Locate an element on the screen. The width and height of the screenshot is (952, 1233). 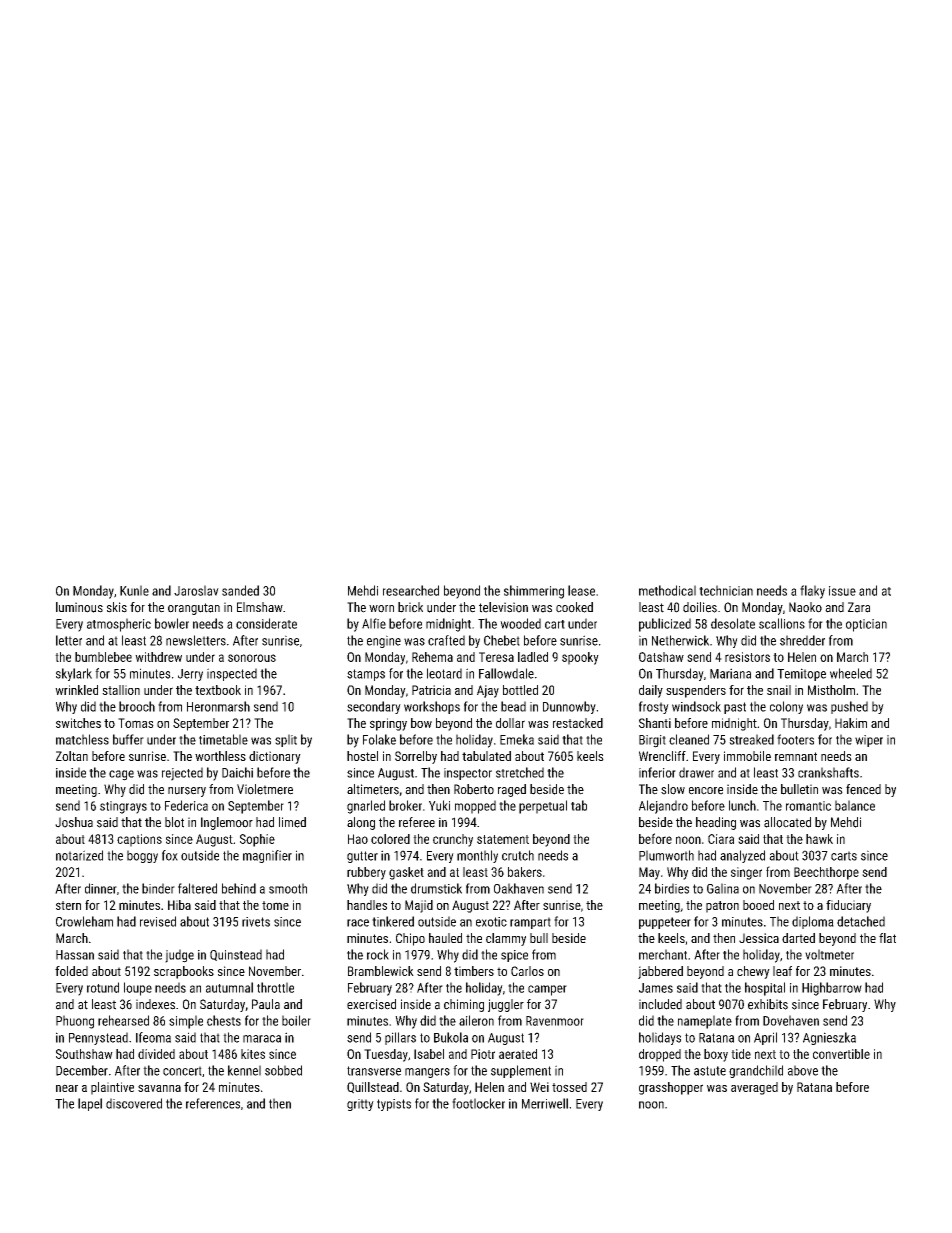
atmospheric is located at coordinates (119, 625).
